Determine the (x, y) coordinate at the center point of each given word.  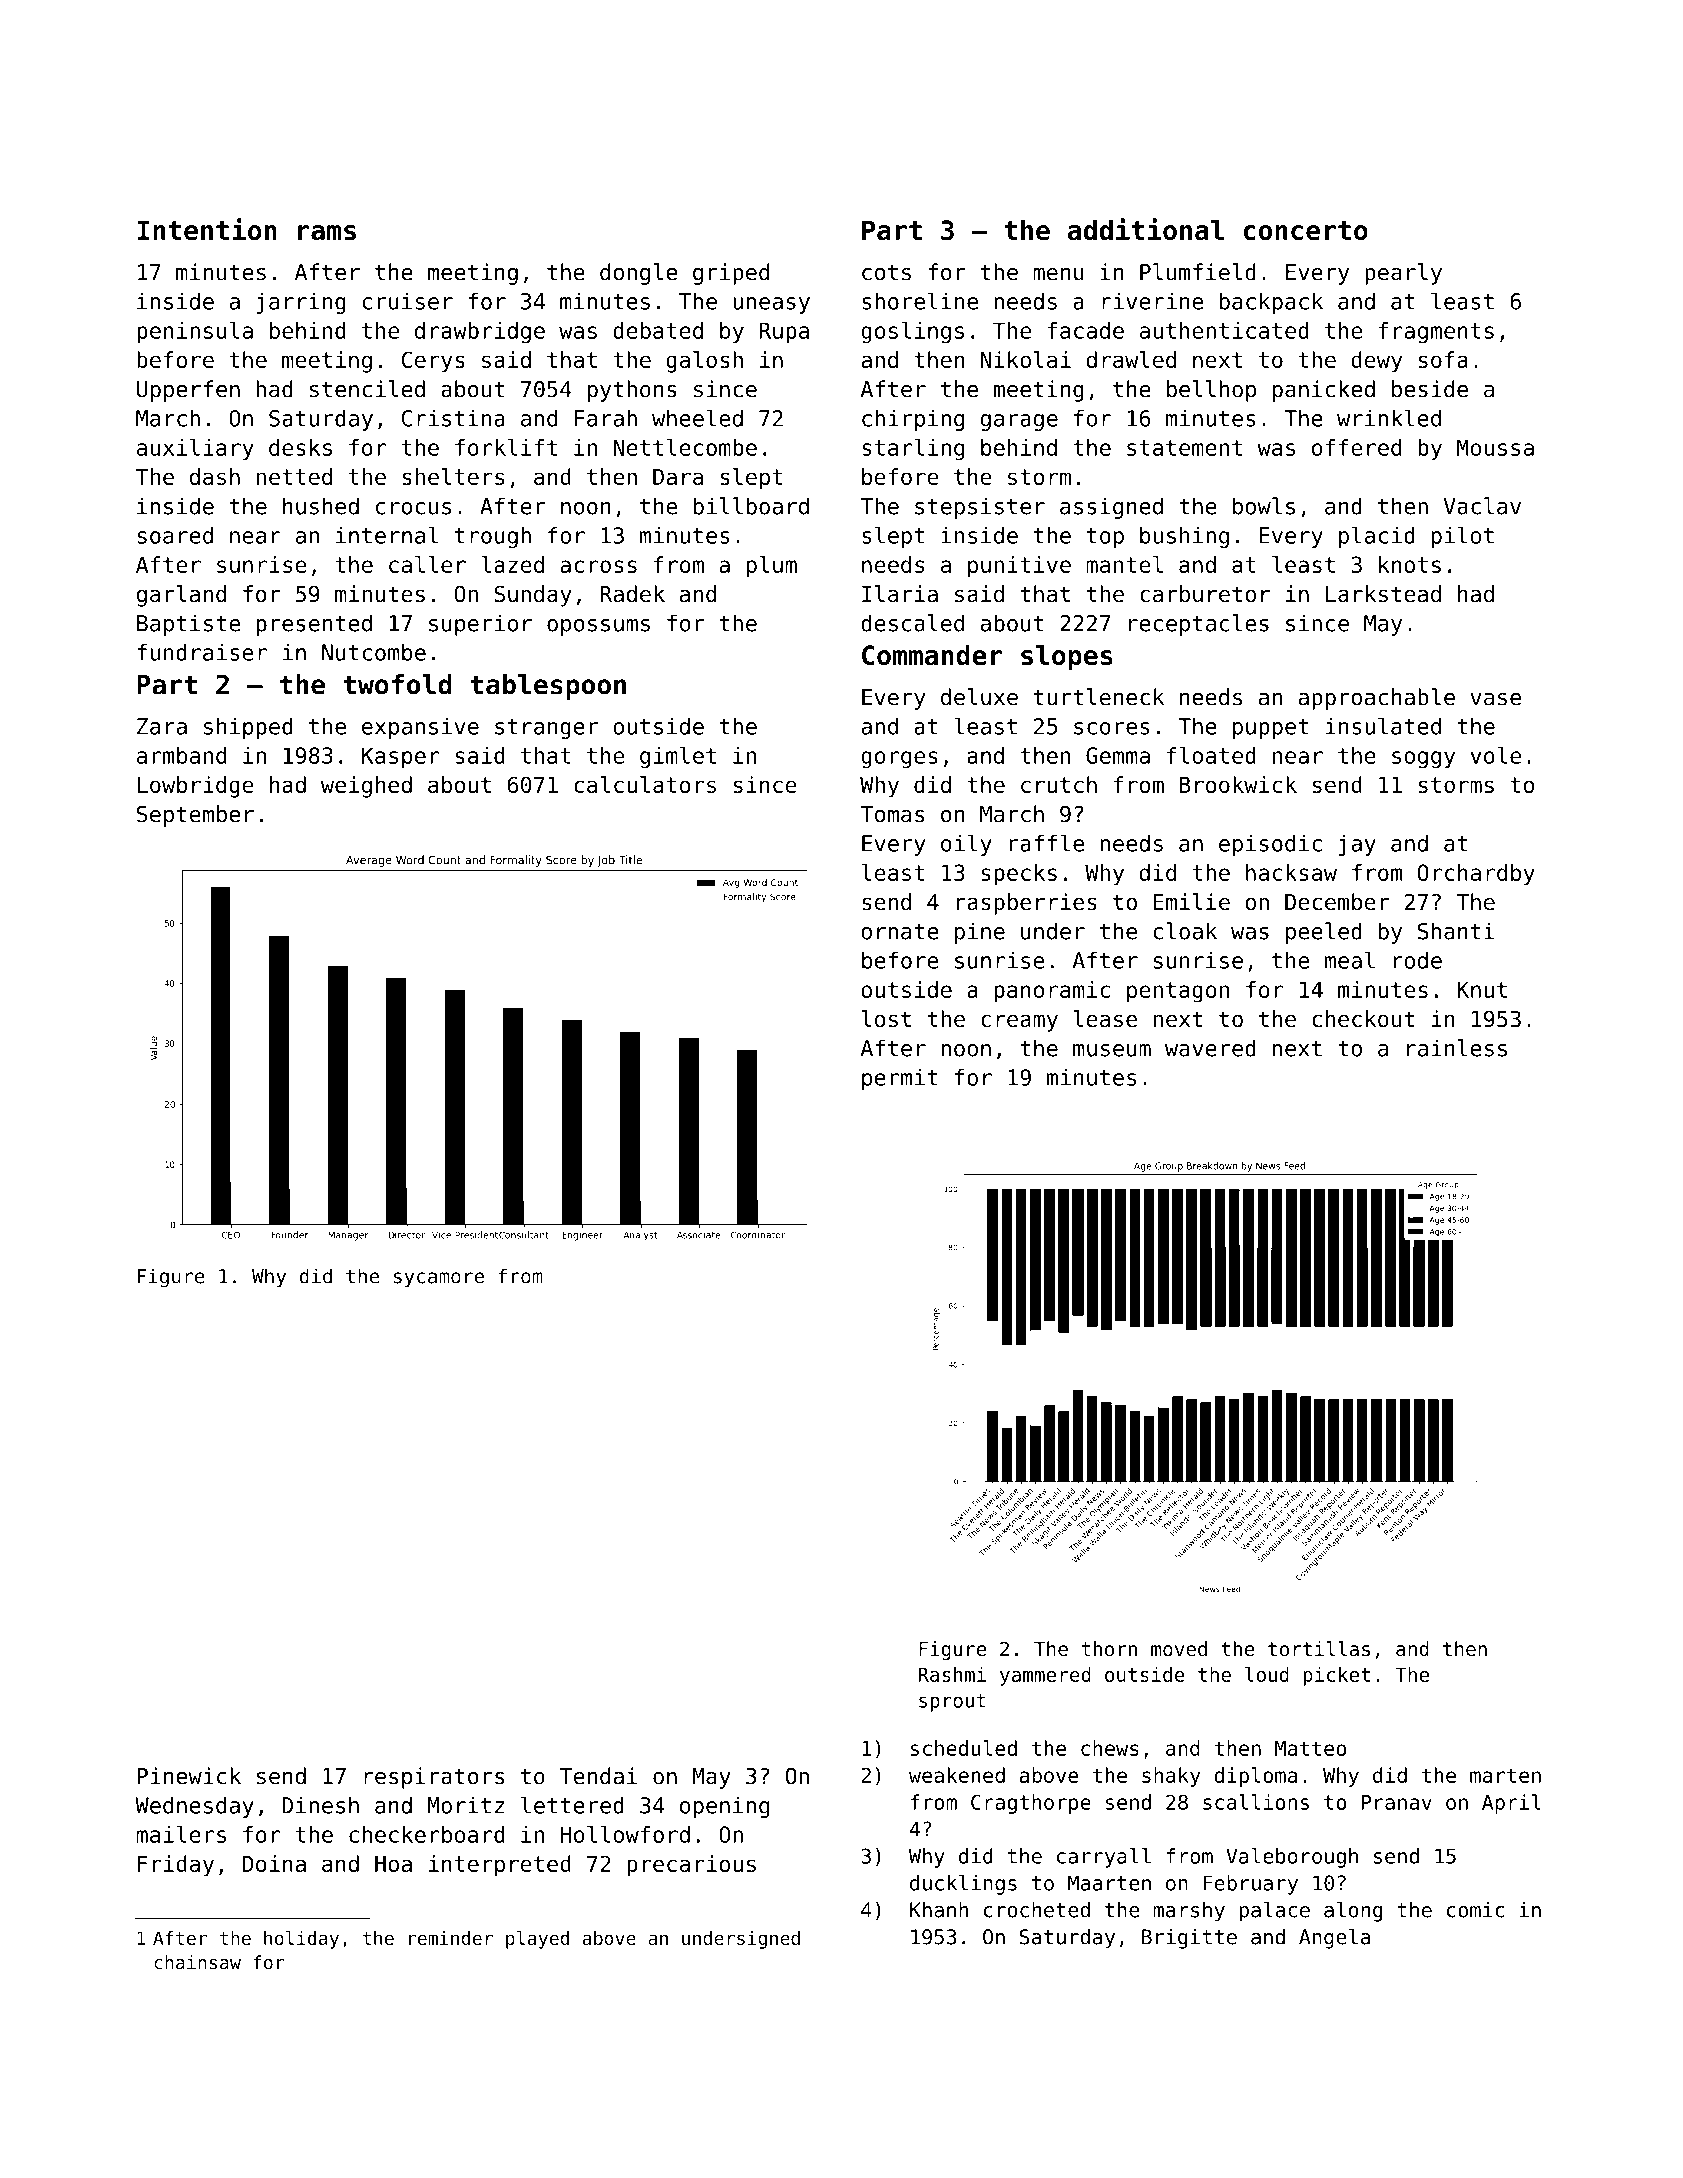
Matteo (1310, 1748)
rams (327, 232)
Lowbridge (196, 787)
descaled (912, 623)
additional (1146, 229)
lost (886, 1019)
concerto (1306, 230)
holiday (301, 1940)
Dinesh (320, 1805)
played (537, 1940)
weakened (957, 1775)
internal (387, 535)
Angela (1334, 1939)
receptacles (1199, 625)
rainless (1457, 1048)
